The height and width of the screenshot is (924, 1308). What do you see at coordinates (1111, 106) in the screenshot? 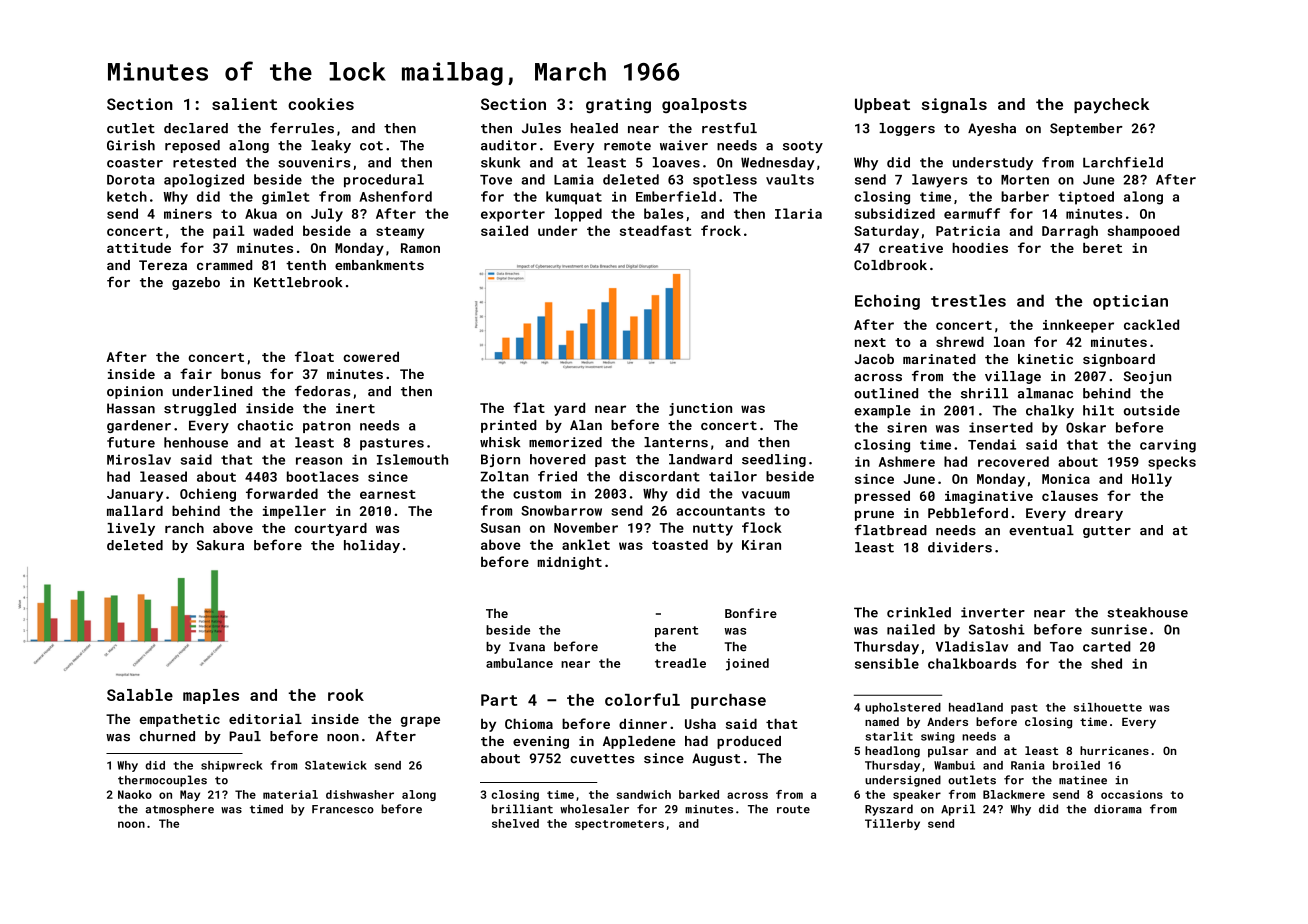
I see `paycheck` at bounding box center [1111, 106].
